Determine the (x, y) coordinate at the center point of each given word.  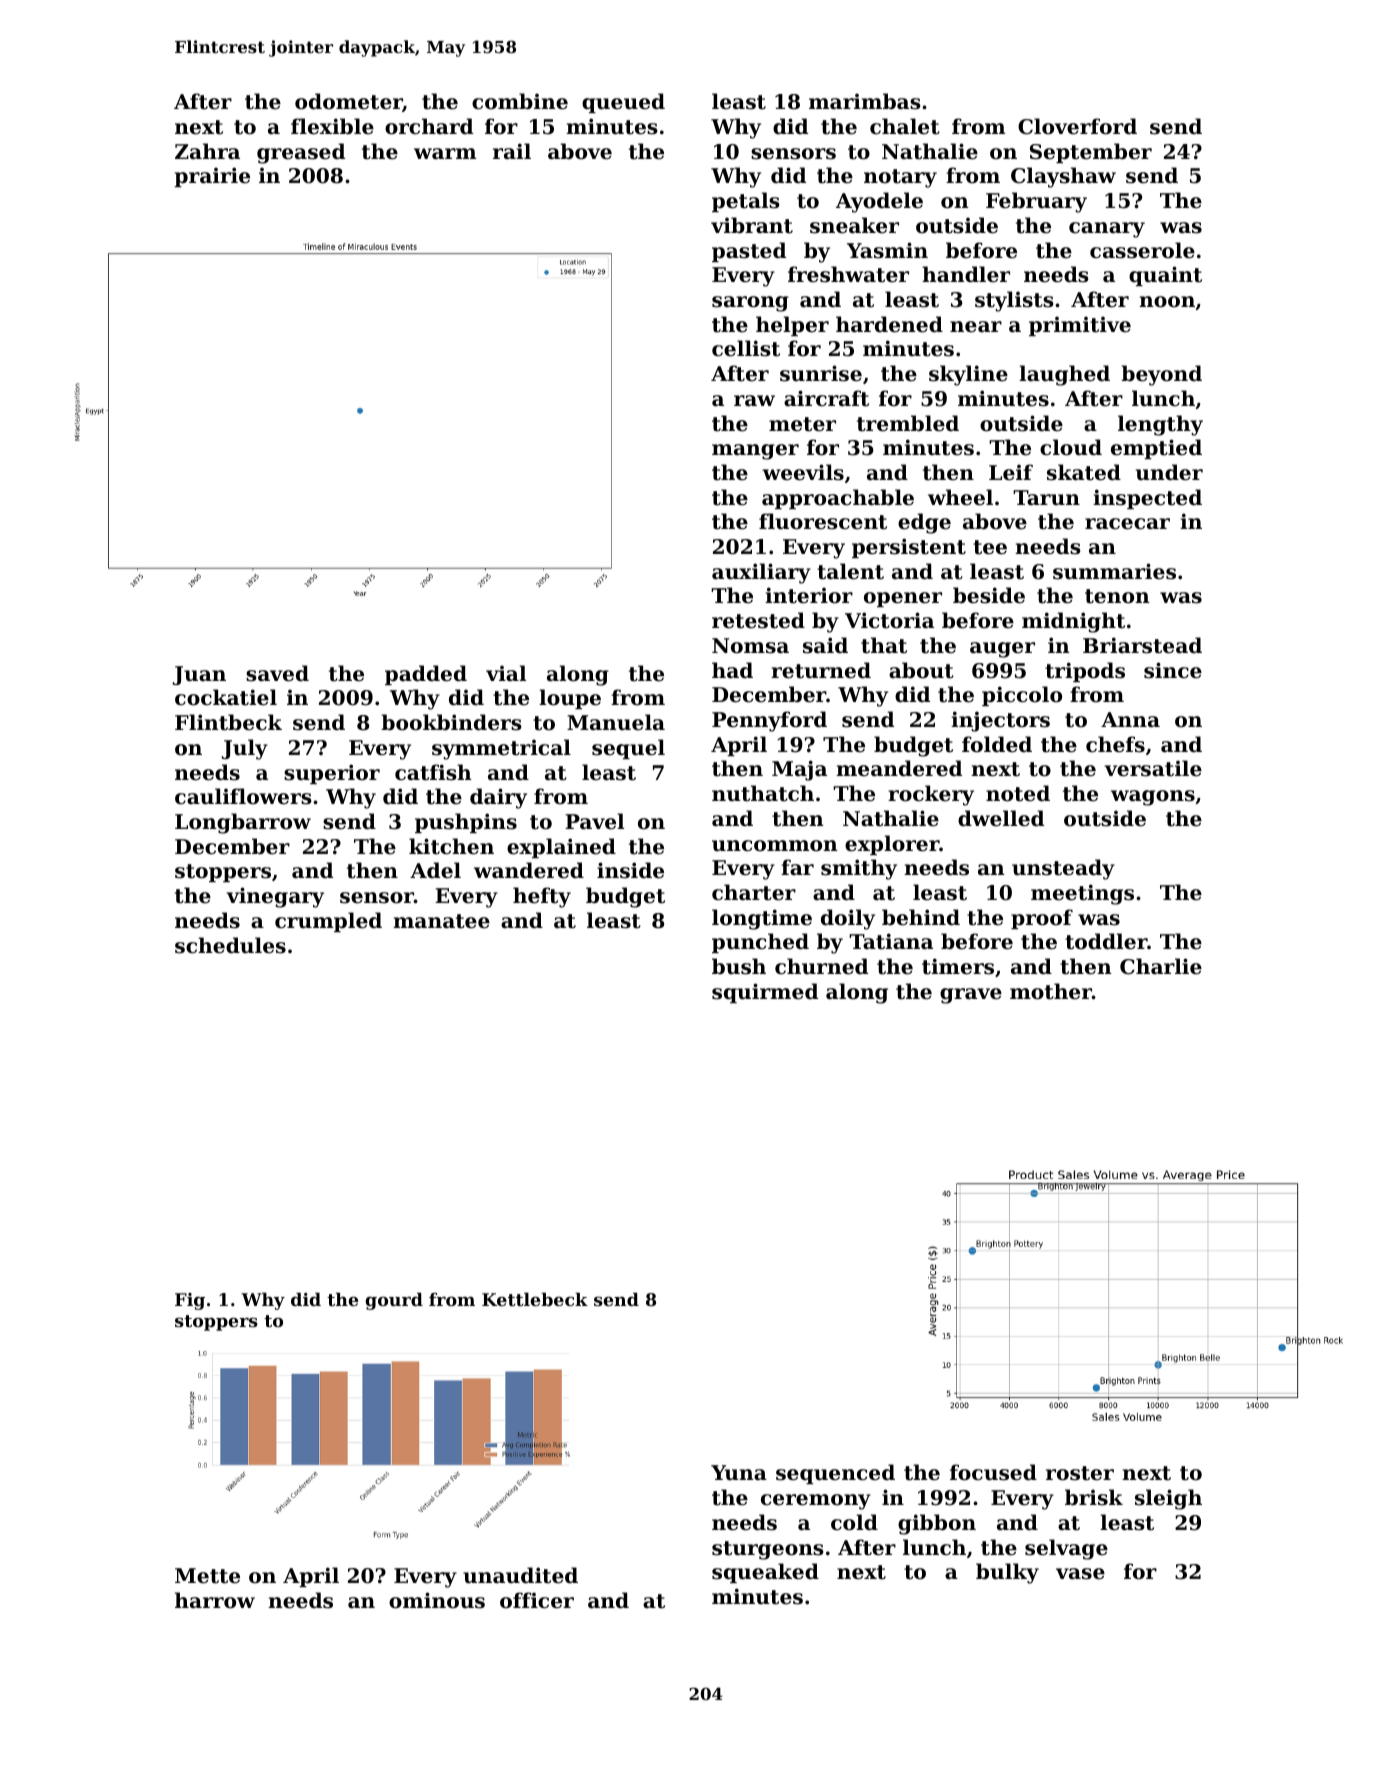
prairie (212, 177)
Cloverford (1077, 126)
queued (623, 103)
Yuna (739, 1473)
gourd (394, 1301)
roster (1080, 1473)
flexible (332, 126)
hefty (542, 897)
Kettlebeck (535, 1299)
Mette (207, 1576)
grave (971, 996)
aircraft (826, 398)
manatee (441, 921)
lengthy (1160, 425)
